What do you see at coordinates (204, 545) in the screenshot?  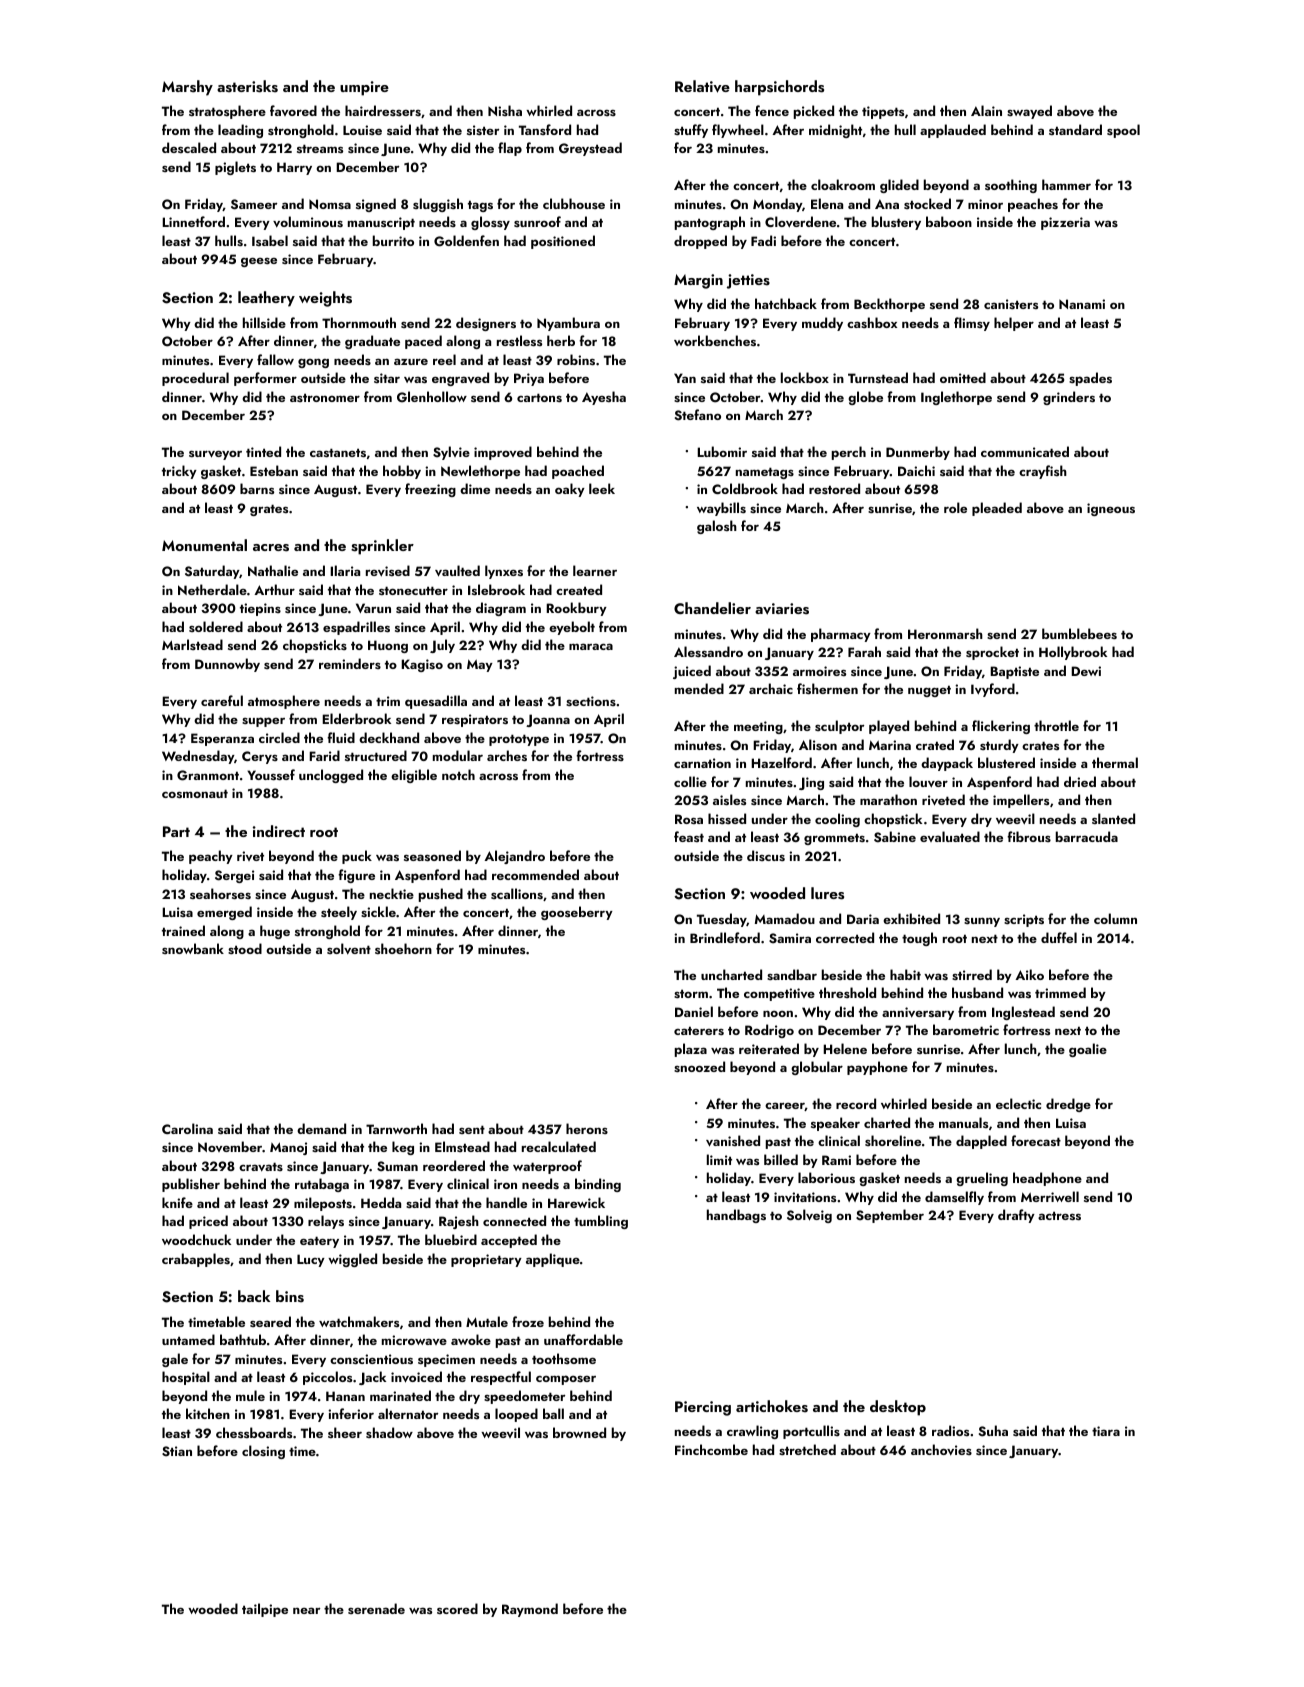 I see `Monumental` at bounding box center [204, 545].
